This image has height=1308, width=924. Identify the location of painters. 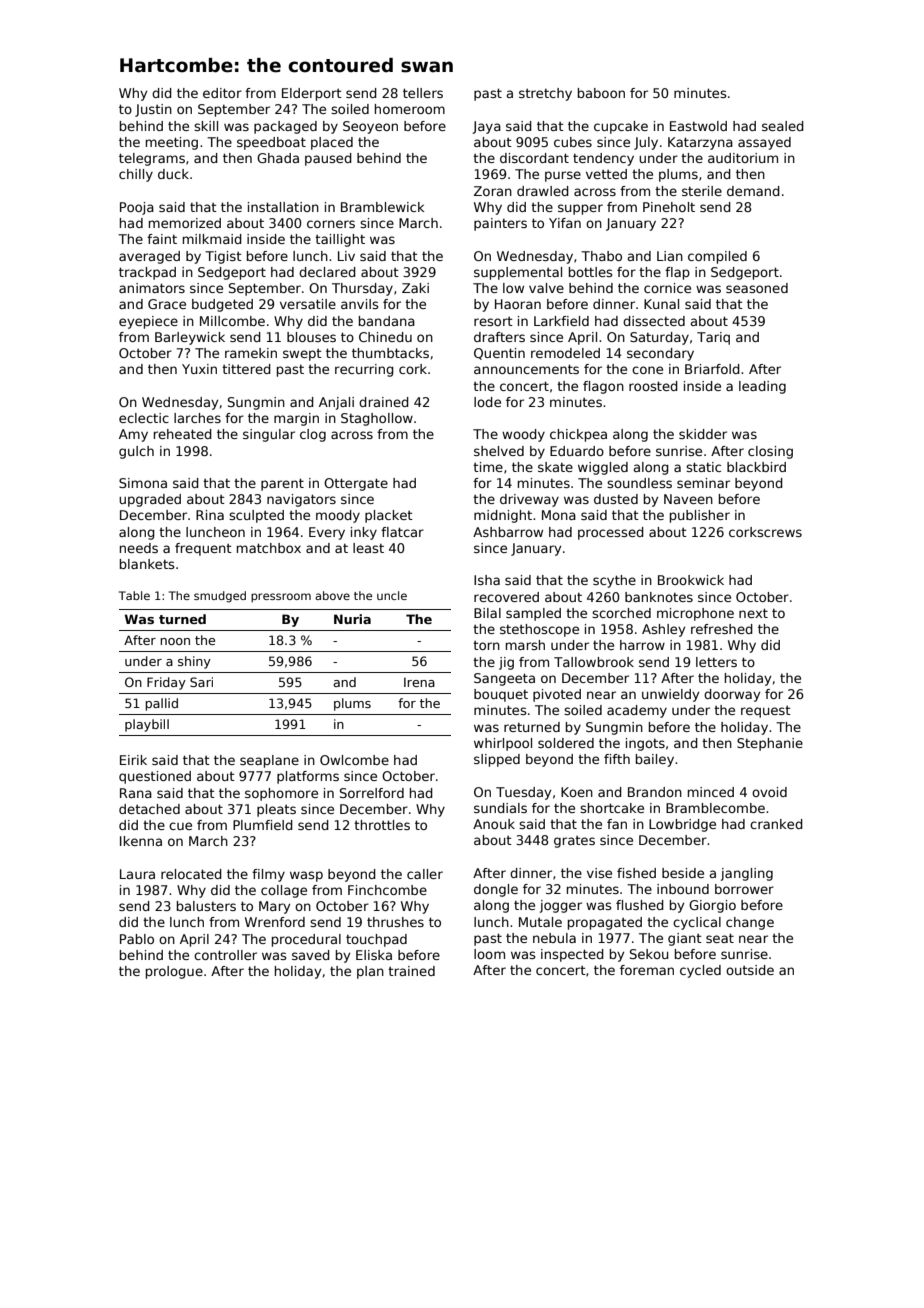
(500, 224).
